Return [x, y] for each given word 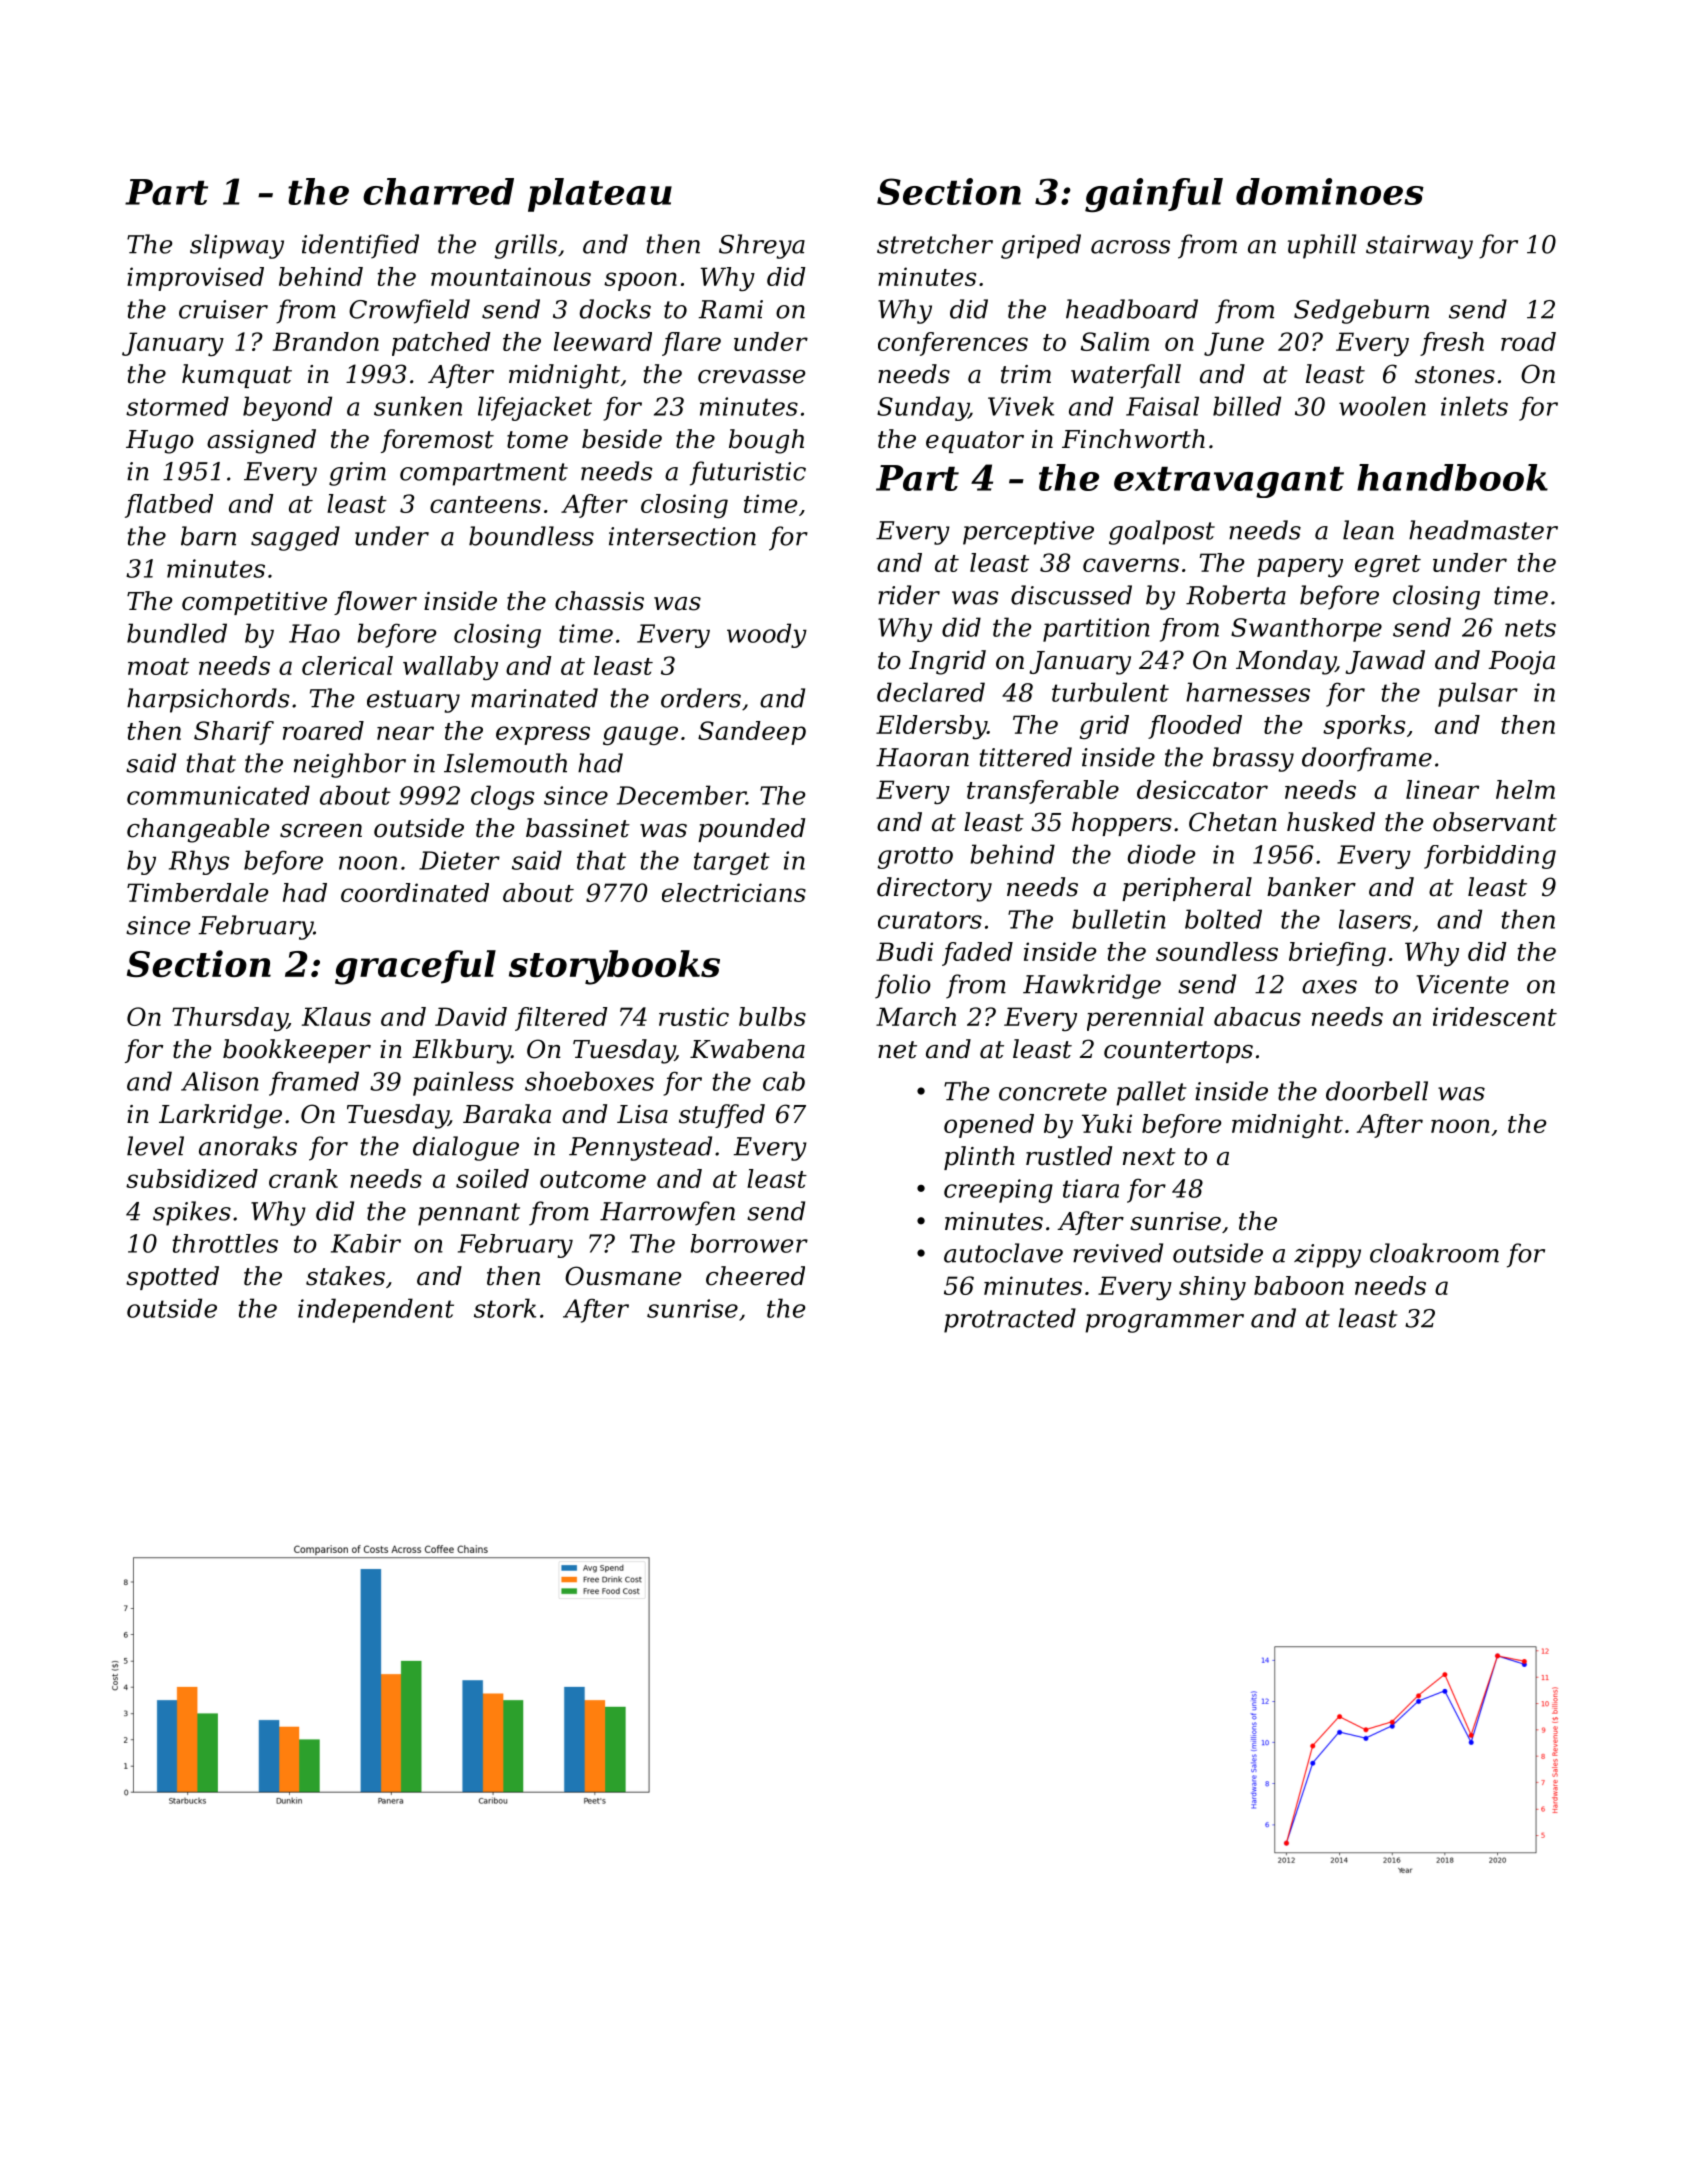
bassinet [578, 828]
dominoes [1330, 191]
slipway [237, 246]
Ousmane [623, 1276]
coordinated [415, 892]
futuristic [748, 473]
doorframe [1367, 759]
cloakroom [1434, 1253]
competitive [254, 603]
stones [1455, 375]
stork [505, 1308]
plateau [600, 195]
